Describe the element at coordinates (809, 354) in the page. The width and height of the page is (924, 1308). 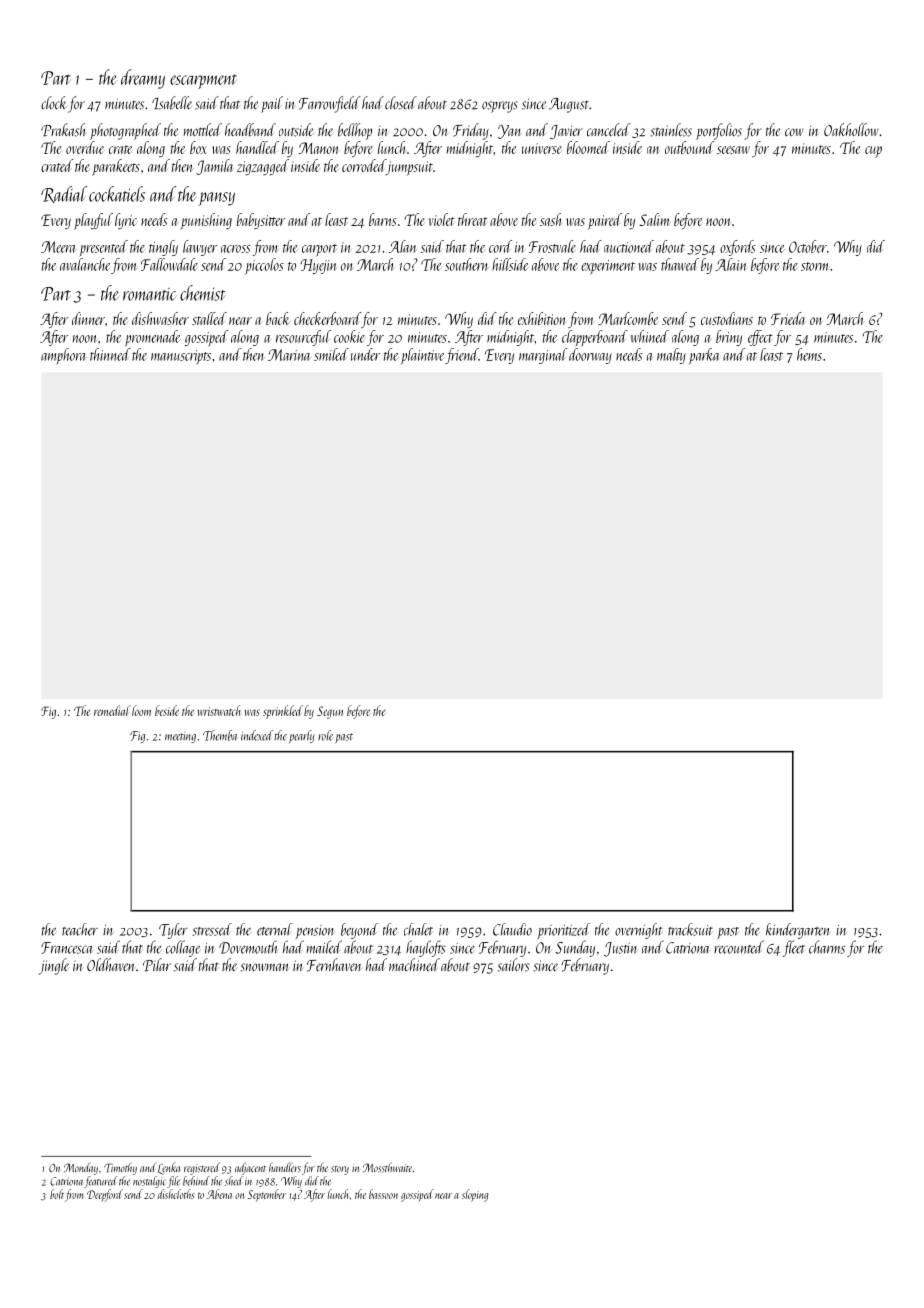
I see `hems` at that location.
